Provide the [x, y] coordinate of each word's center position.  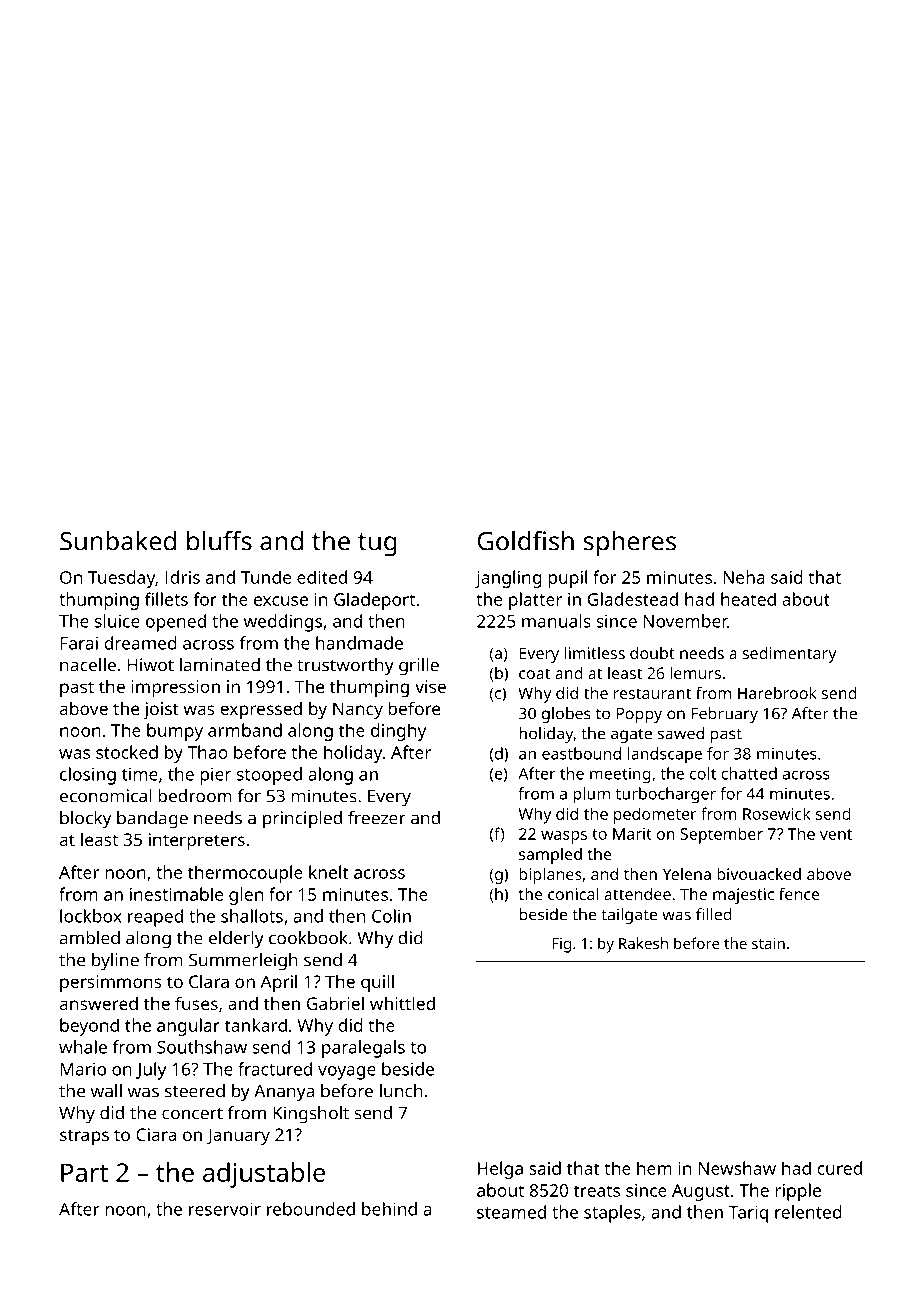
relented [808, 1212]
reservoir [225, 1209]
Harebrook [777, 693]
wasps [564, 837]
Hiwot [150, 665]
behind [389, 1209]
